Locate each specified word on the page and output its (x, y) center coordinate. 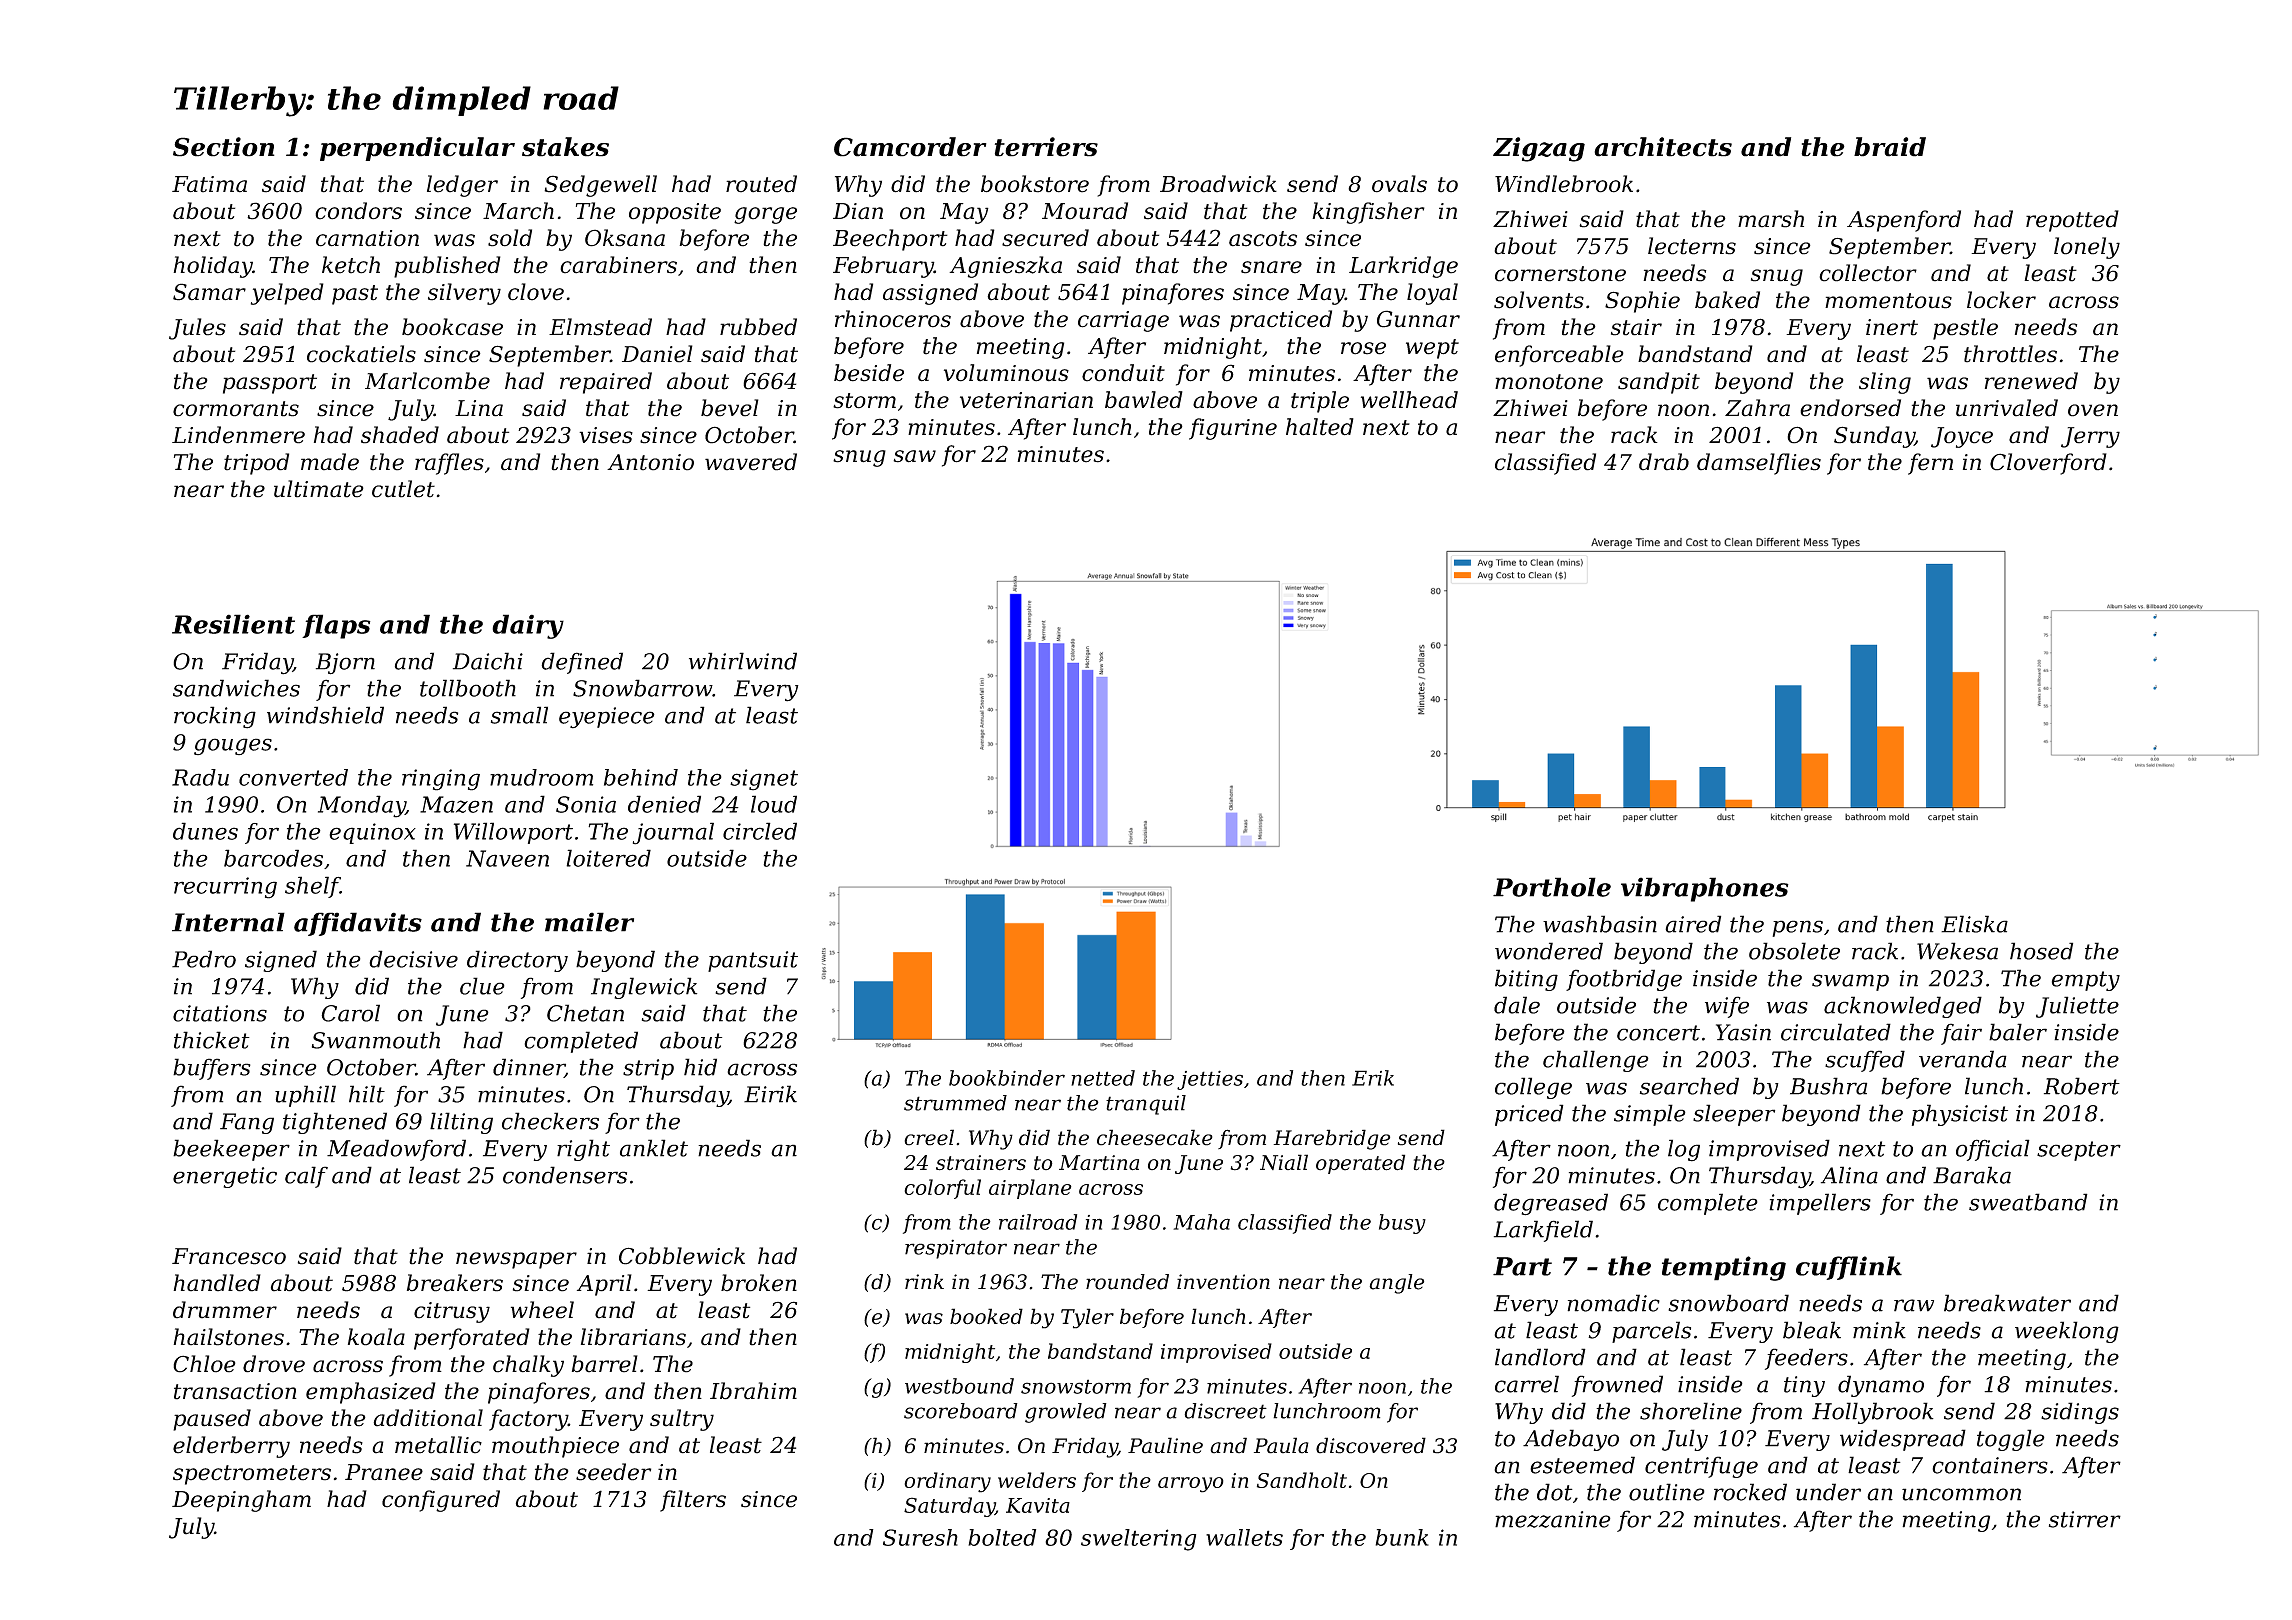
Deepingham (241, 1501)
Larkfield (1543, 1231)
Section (224, 147)
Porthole (1552, 887)
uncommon (1961, 1494)
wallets (1244, 1537)
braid (1890, 147)
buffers (212, 1069)
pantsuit (753, 961)
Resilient (233, 624)
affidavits (358, 924)
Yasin (1743, 1032)
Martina (1099, 1163)
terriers (1046, 147)
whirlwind (743, 661)
